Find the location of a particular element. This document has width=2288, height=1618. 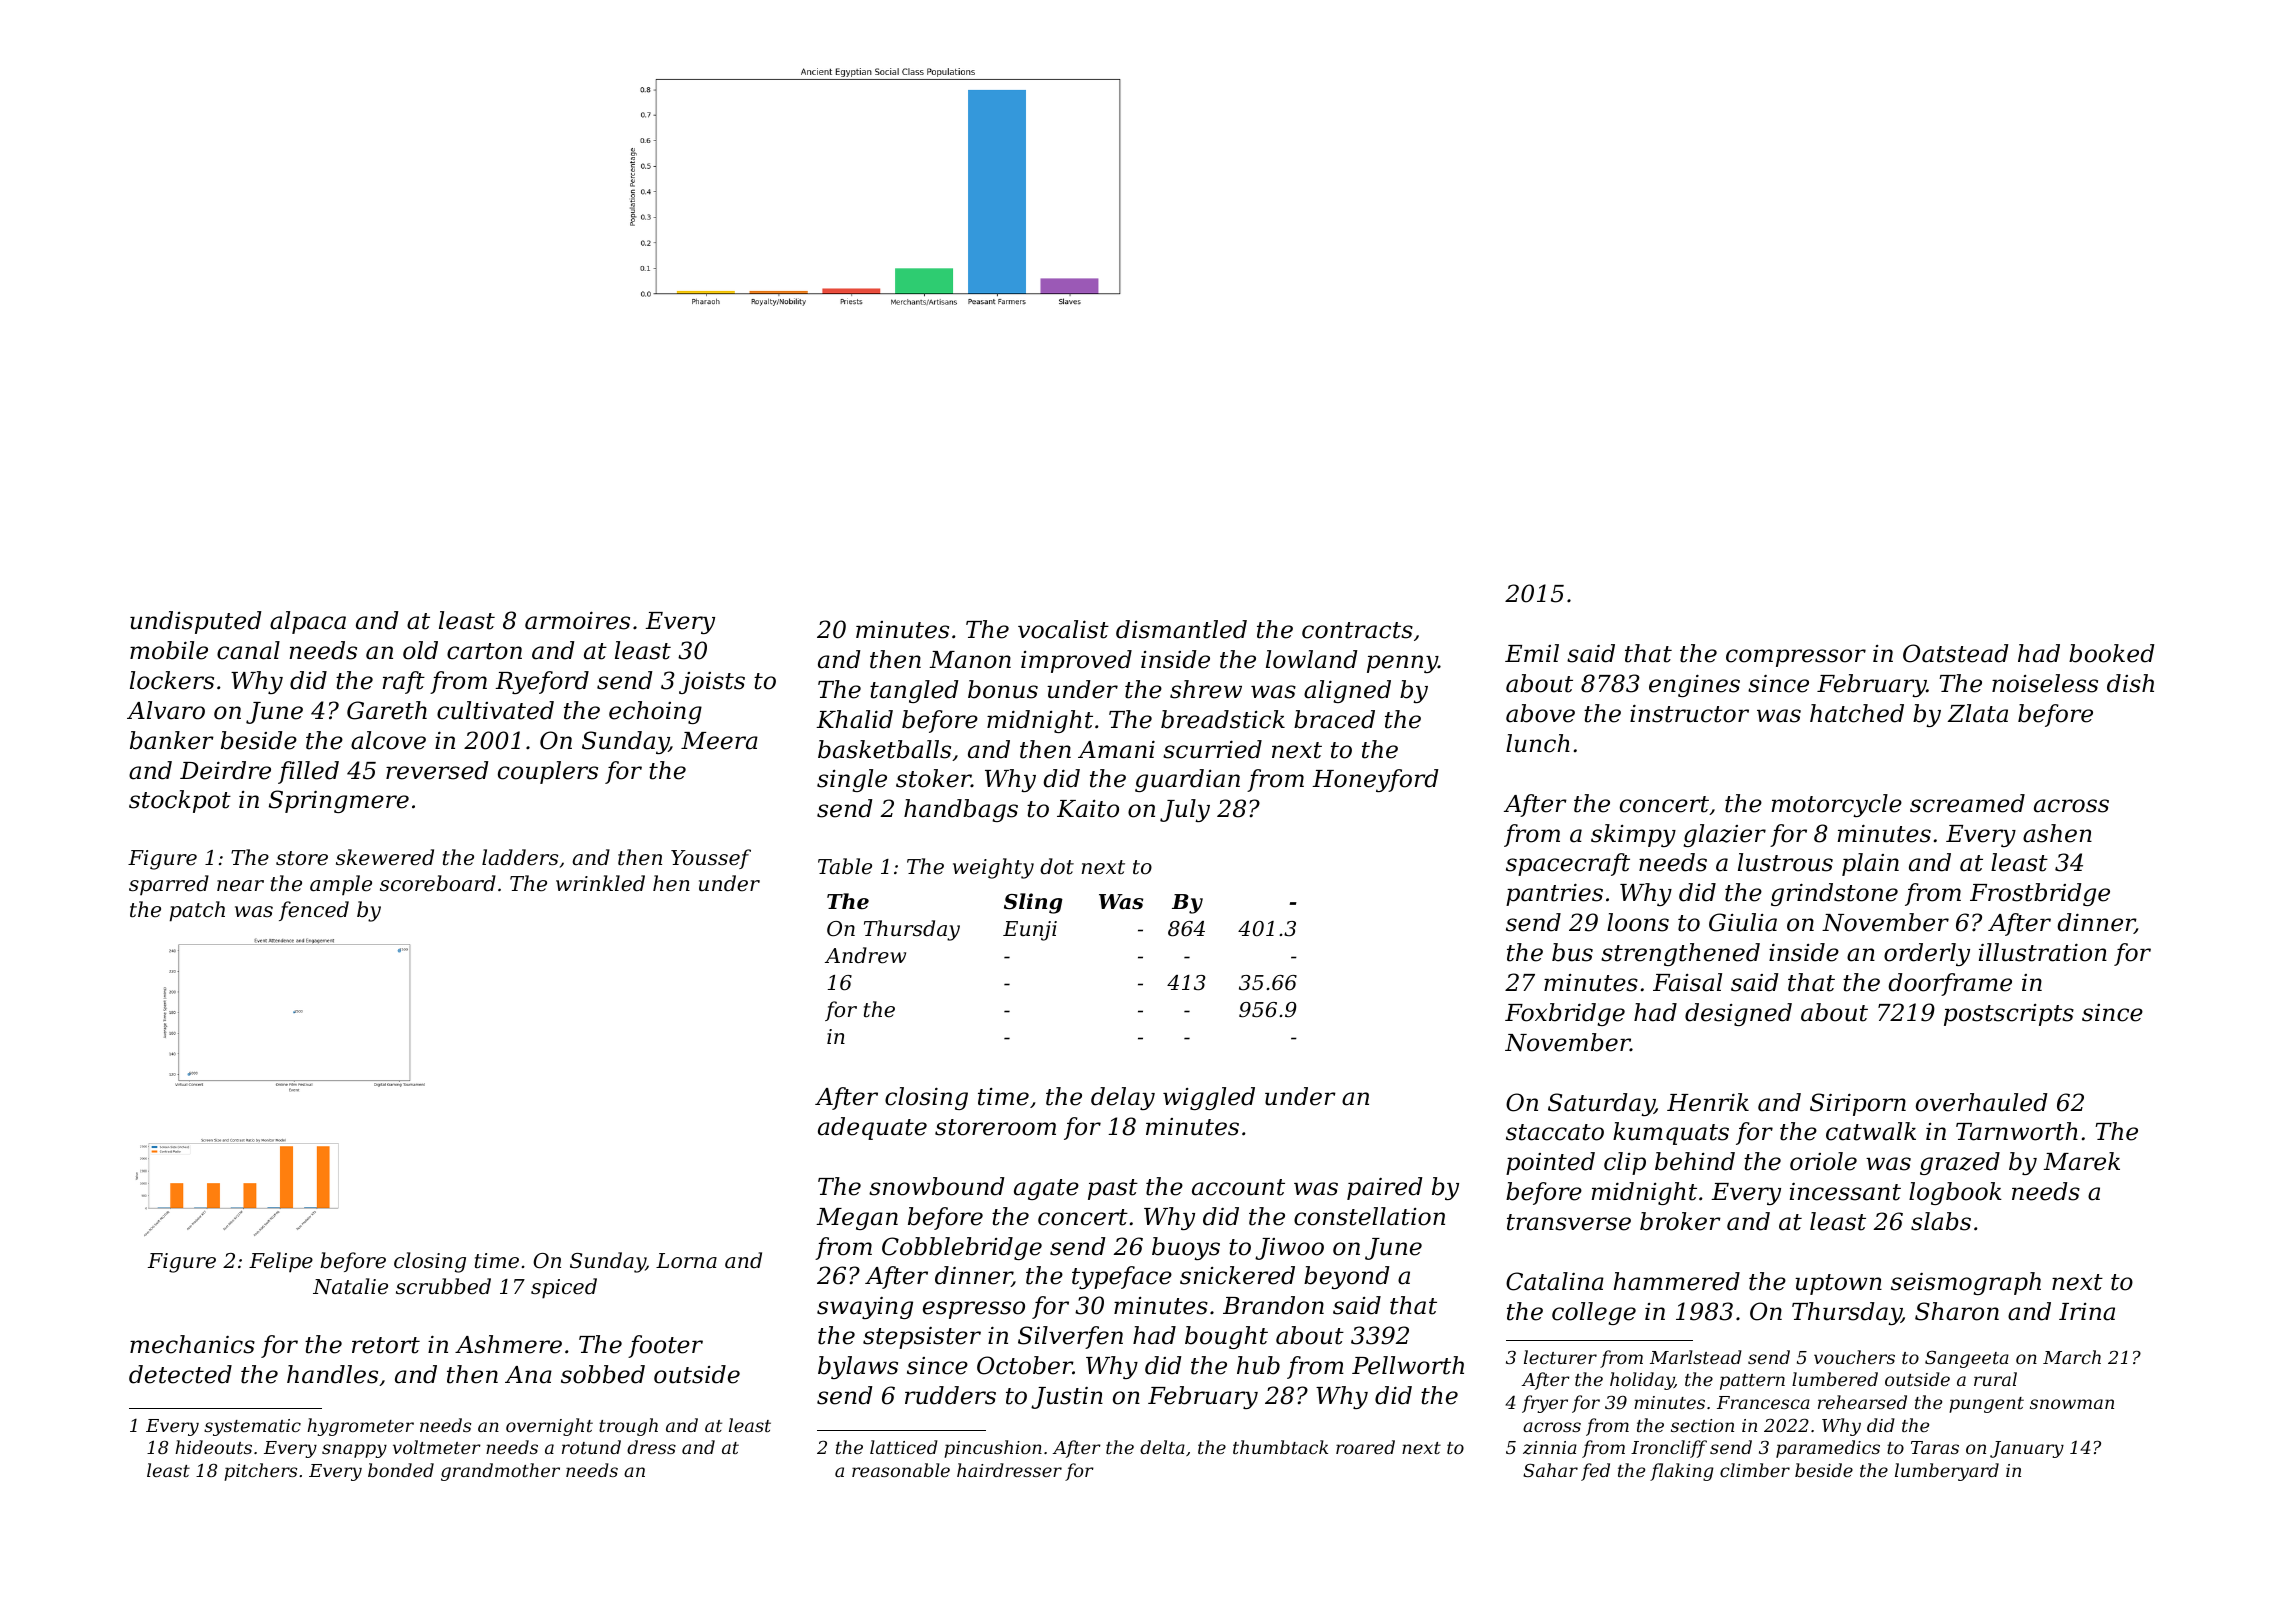

reasonable is located at coordinates (901, 1470).
